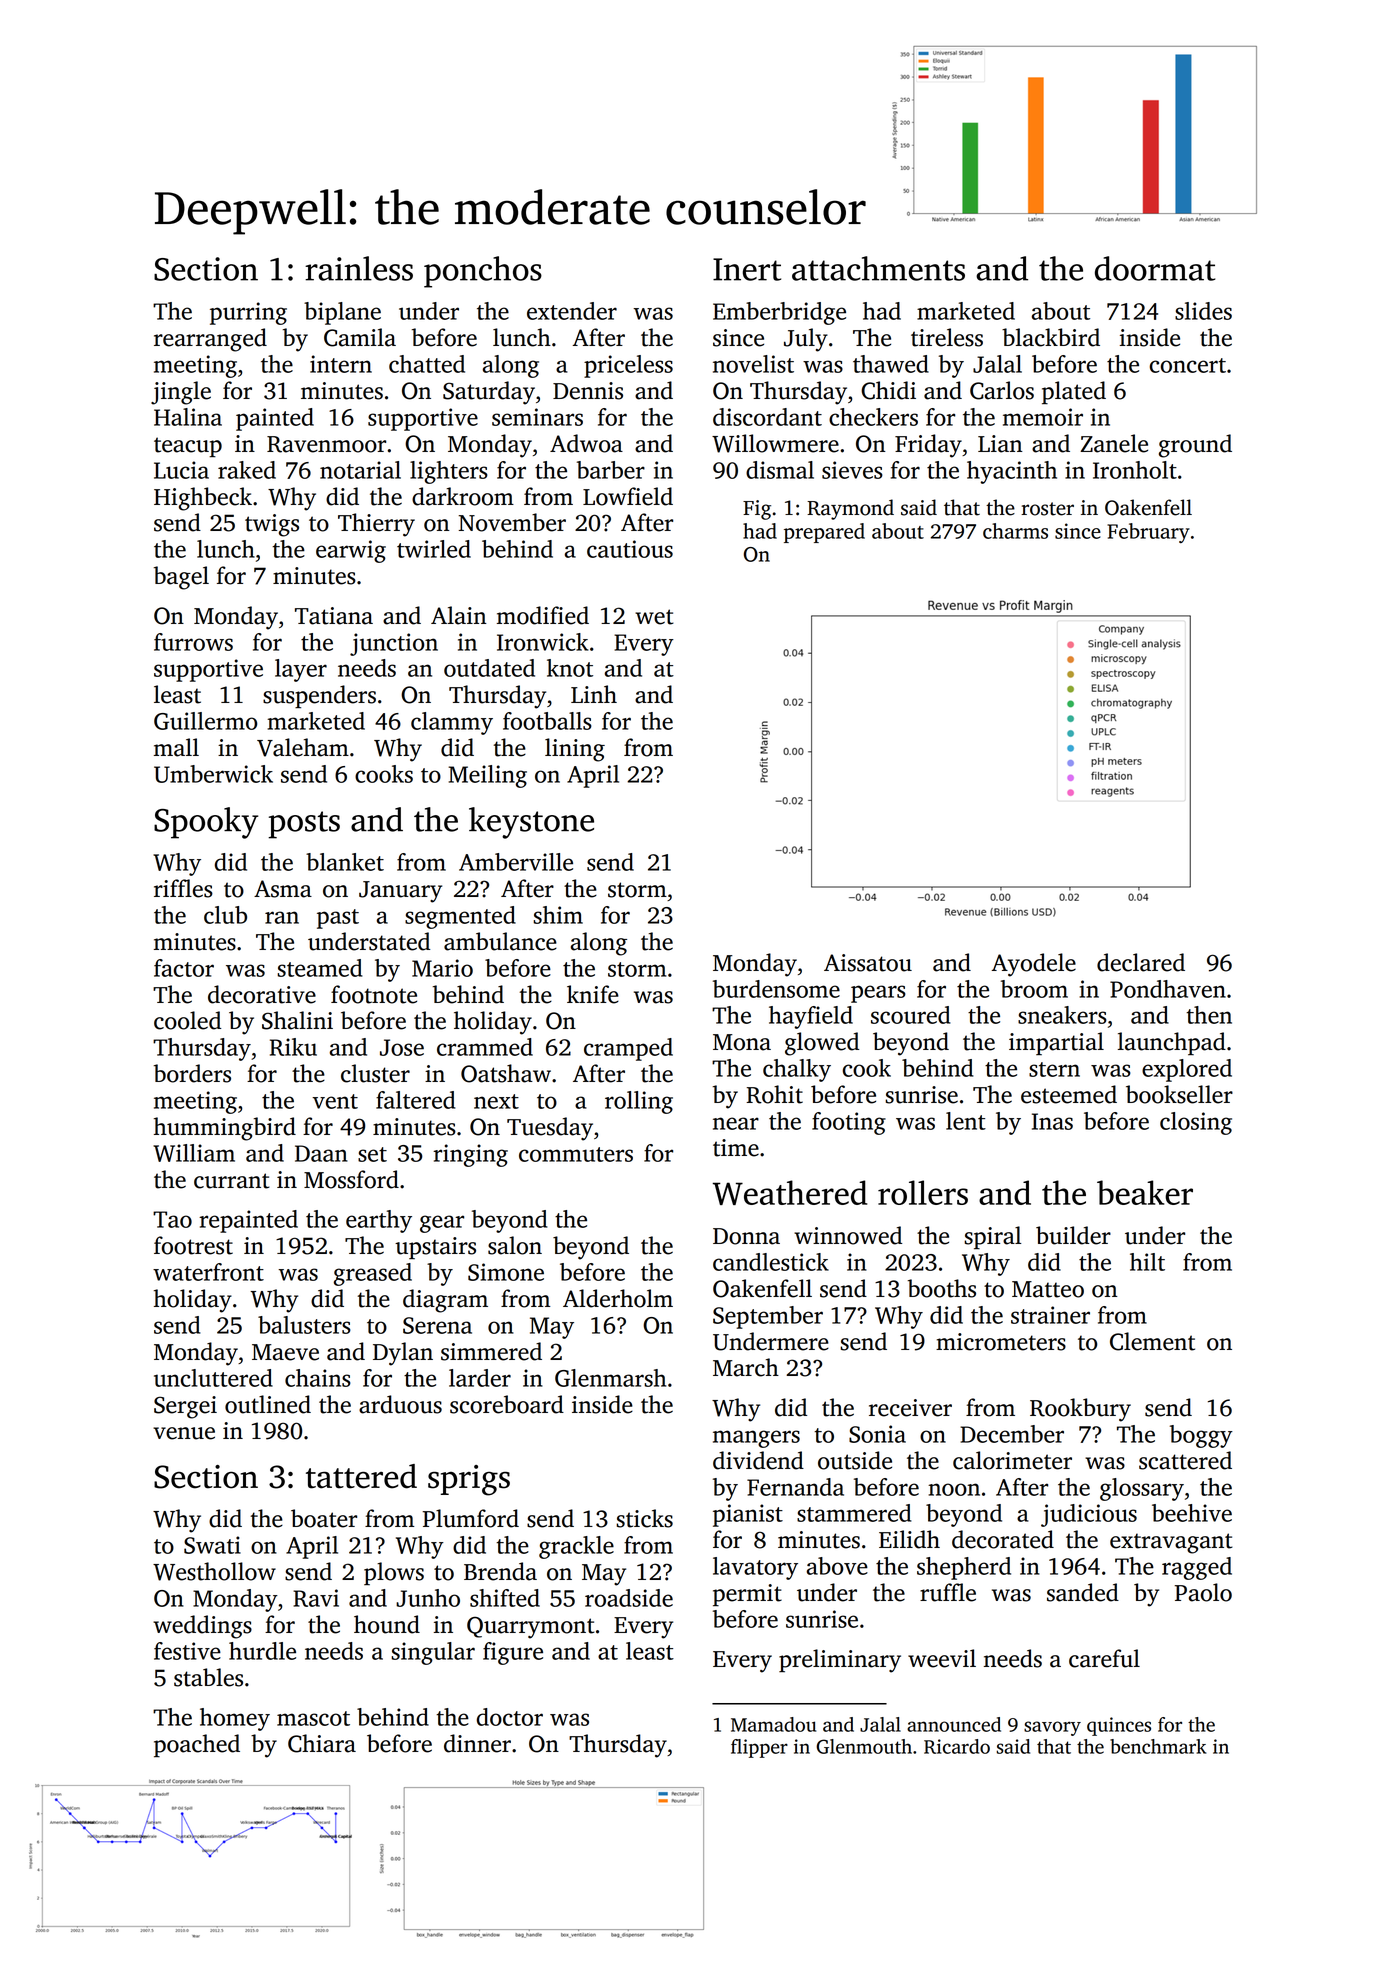 The width and height of the image is (1386, 1969). What do you see at coordinates (759, 1748) in the image?
I see `flipper` at bounding box center [759, 1748].
